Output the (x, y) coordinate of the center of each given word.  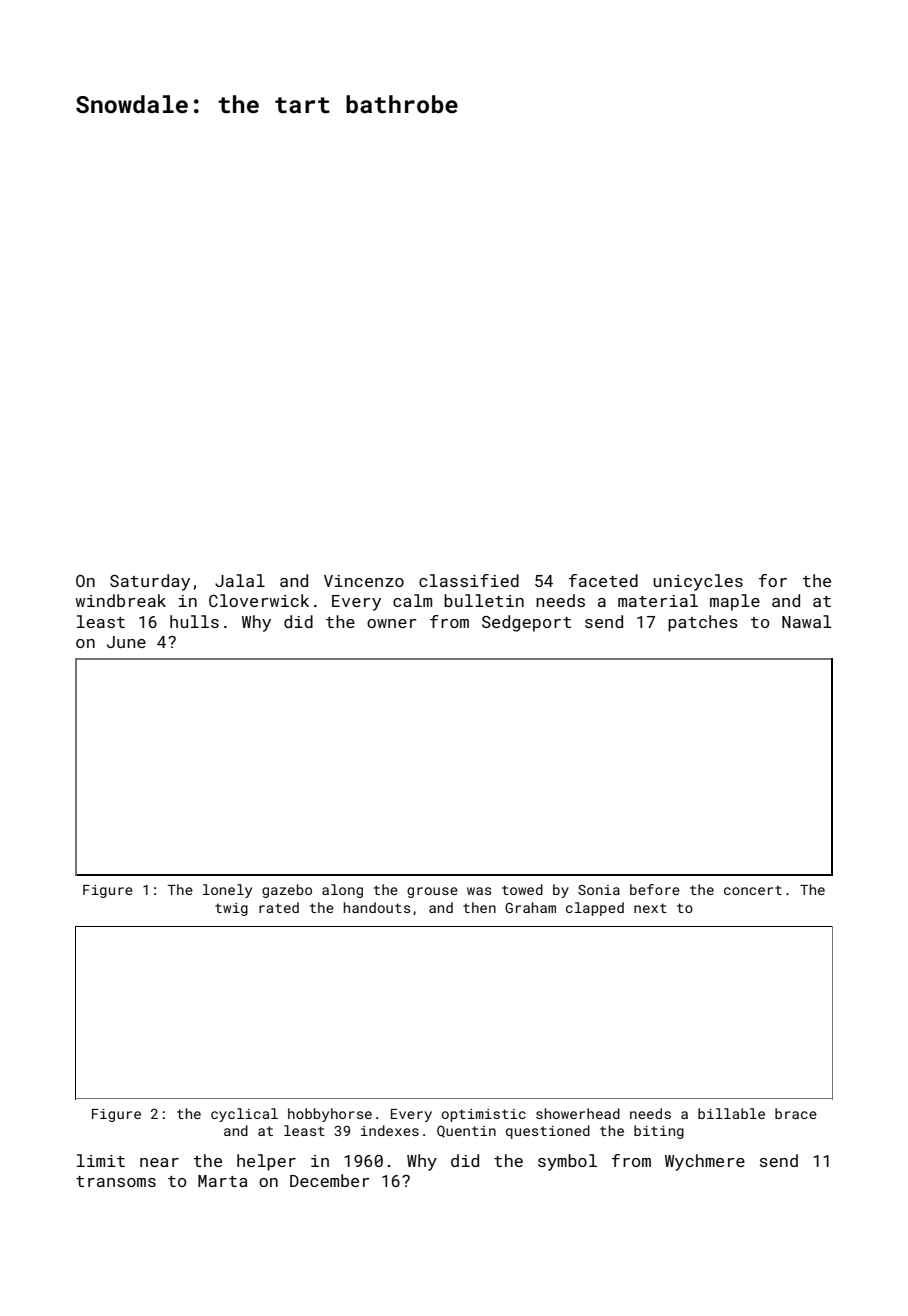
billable (731, 1113)
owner (392, 623)
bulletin (484, 600)
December (330, 1180)
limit (101, 1160)
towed (522, 889)
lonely (227, 891)
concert (753, 890)
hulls (194, 621)
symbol (567, 1162)
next (650, 908)
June (126, 642)
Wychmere (705, 1162)
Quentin (466, 1132)
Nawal (807, 621)
